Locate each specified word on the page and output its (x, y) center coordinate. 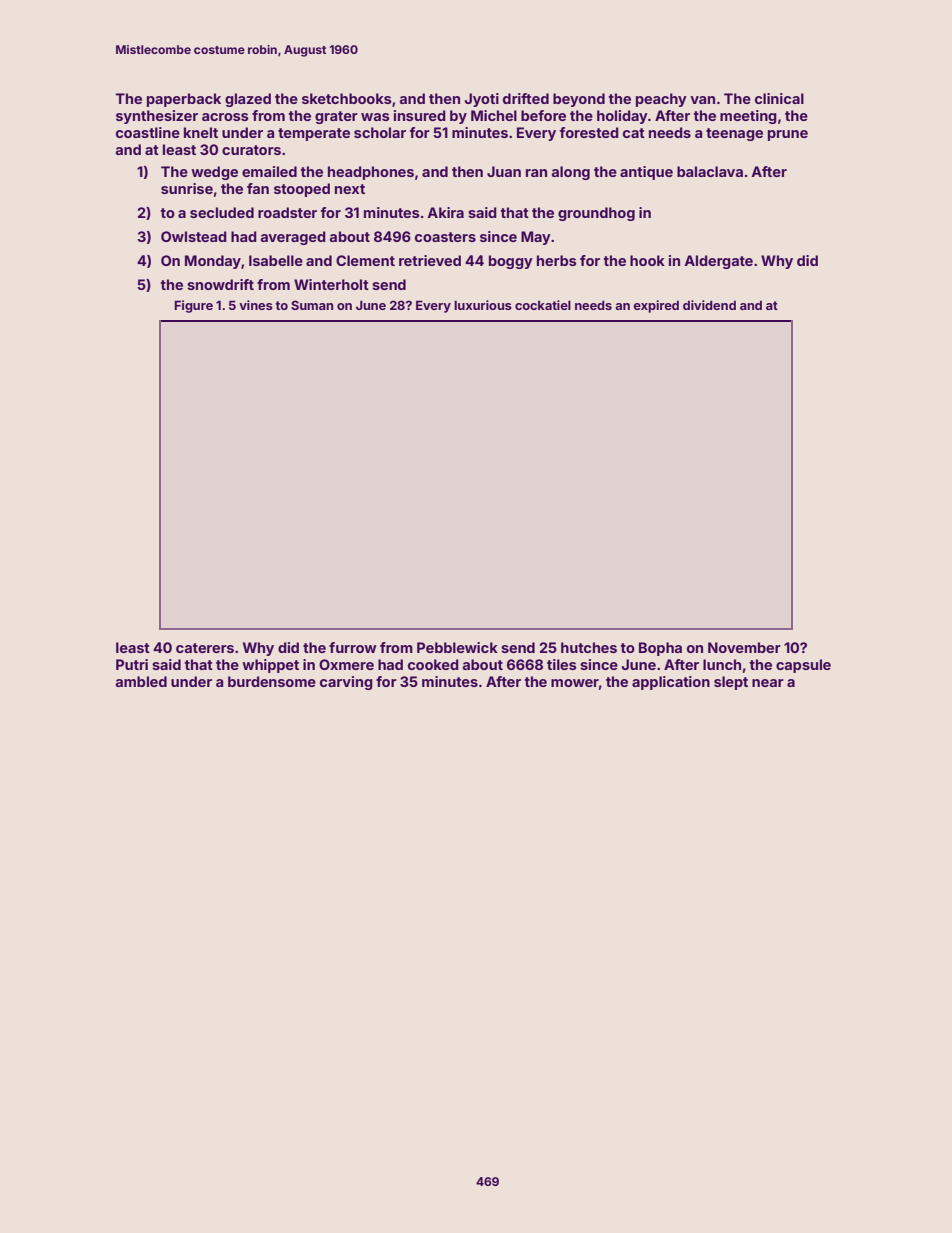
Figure (193, 306)
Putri (132, 664)
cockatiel (543, 305)
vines (256, 305)
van (702, 100)
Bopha (660, 649)
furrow (353, 647)
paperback (184, 100)
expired (656, 306)
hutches (589, 647)
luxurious (483, 305)
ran (536, 173)
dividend (709, 305)
